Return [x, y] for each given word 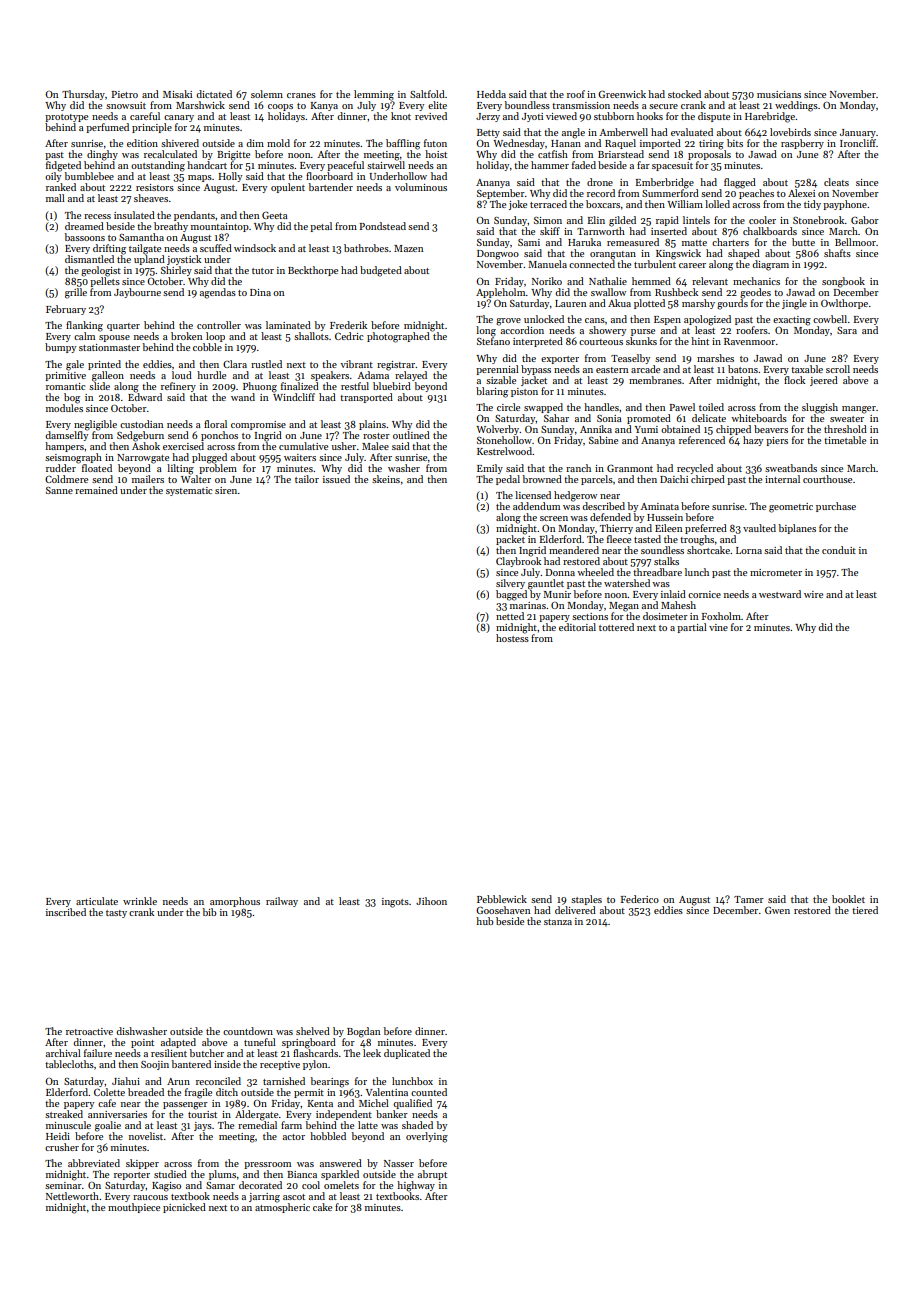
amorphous [235, 902]
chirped [708, 480]
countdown [248, 1031]
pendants [194, 216]
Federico [640, 899]
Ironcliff [858, 143]
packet [510, 540]
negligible [95, 425]
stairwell [386, 165]
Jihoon [431, 901]
